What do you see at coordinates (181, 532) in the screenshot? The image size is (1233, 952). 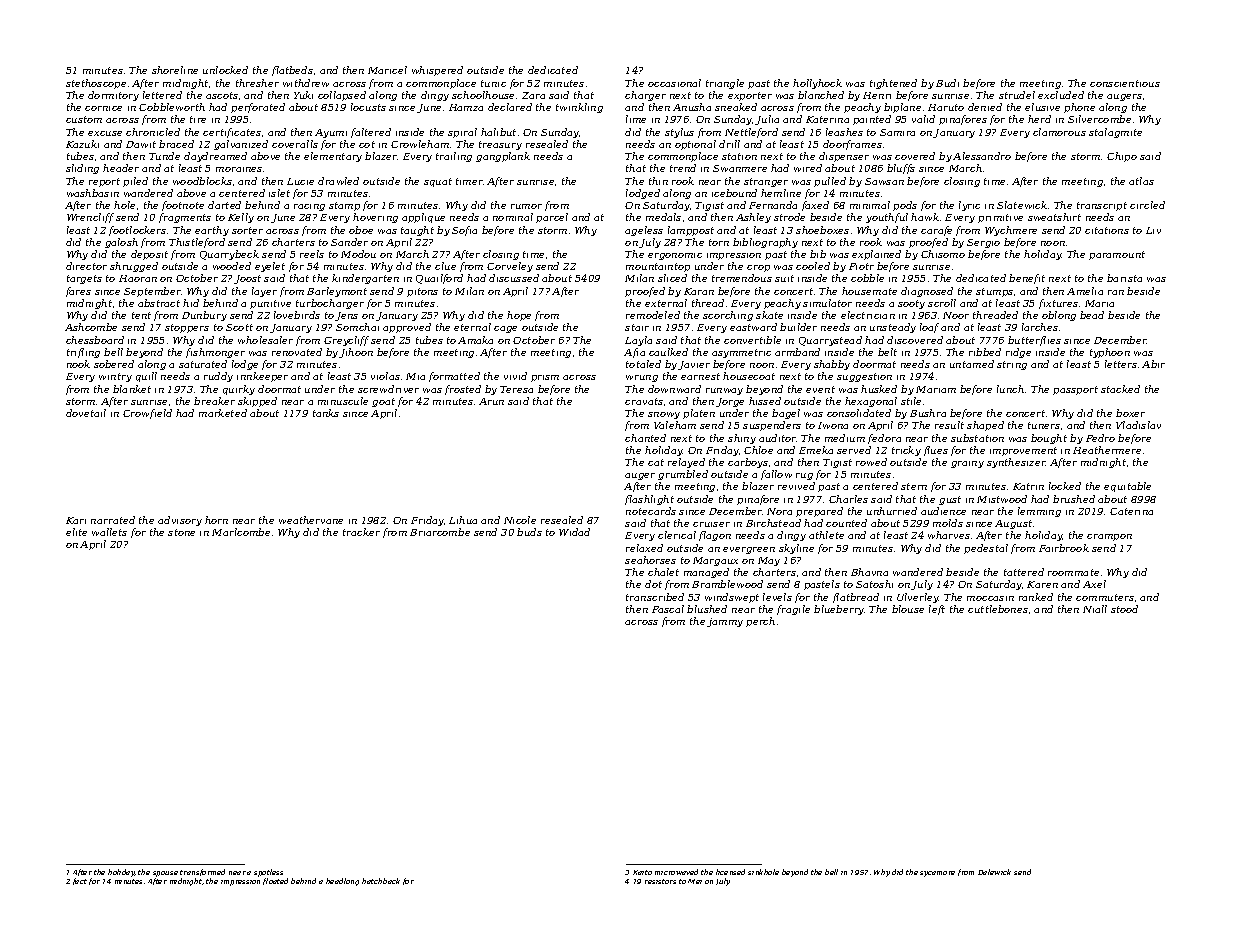 I see `stone` at bounding box center [181, 532].
